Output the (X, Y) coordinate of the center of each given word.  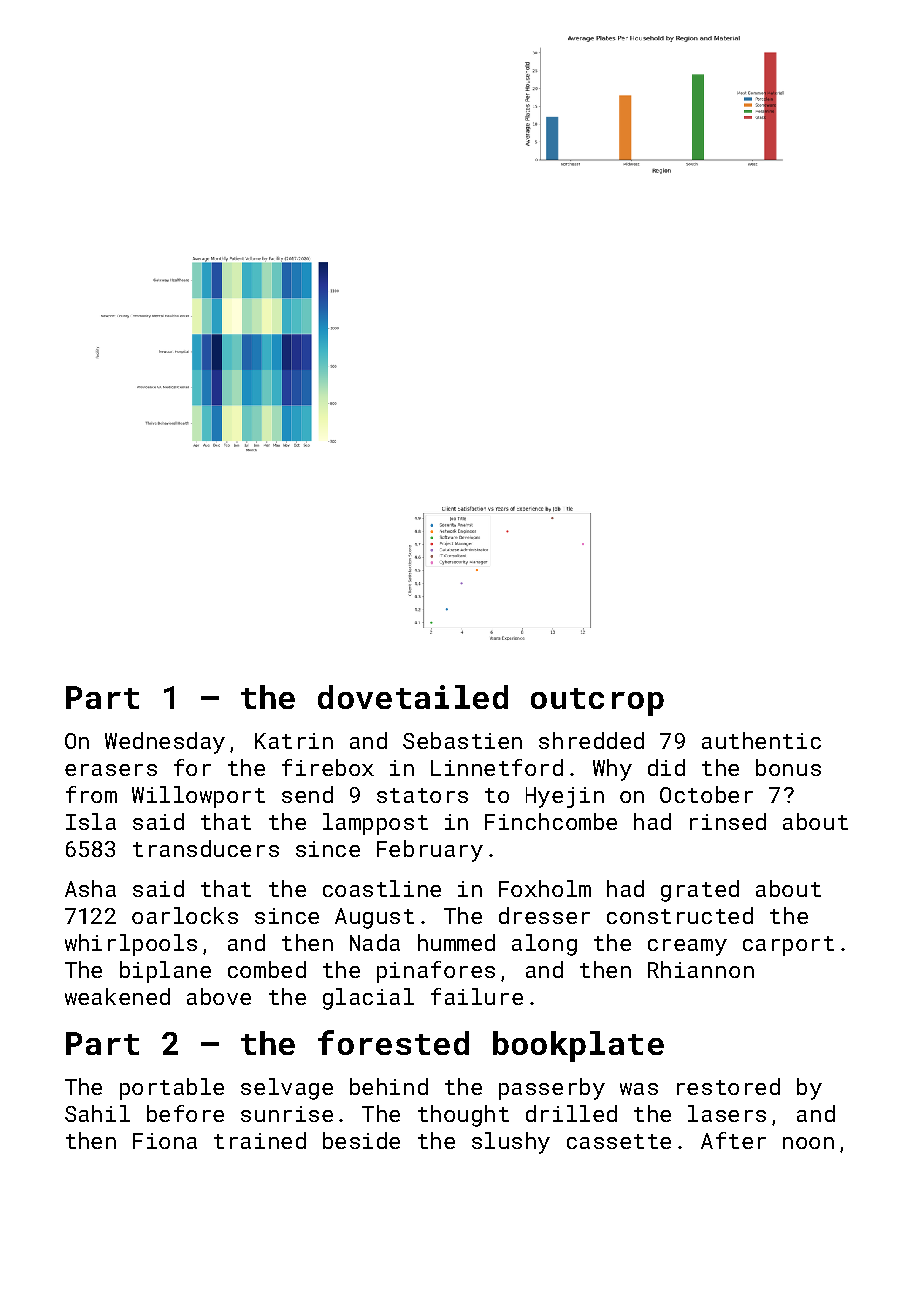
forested (393, 1042)
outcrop (597, 702)
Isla (91, 821)
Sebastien (462, 740)
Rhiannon (701, 969)
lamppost (375, 824)
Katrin (294, 741)
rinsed (728, 821)
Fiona (165, 1141)
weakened (117, 996)
